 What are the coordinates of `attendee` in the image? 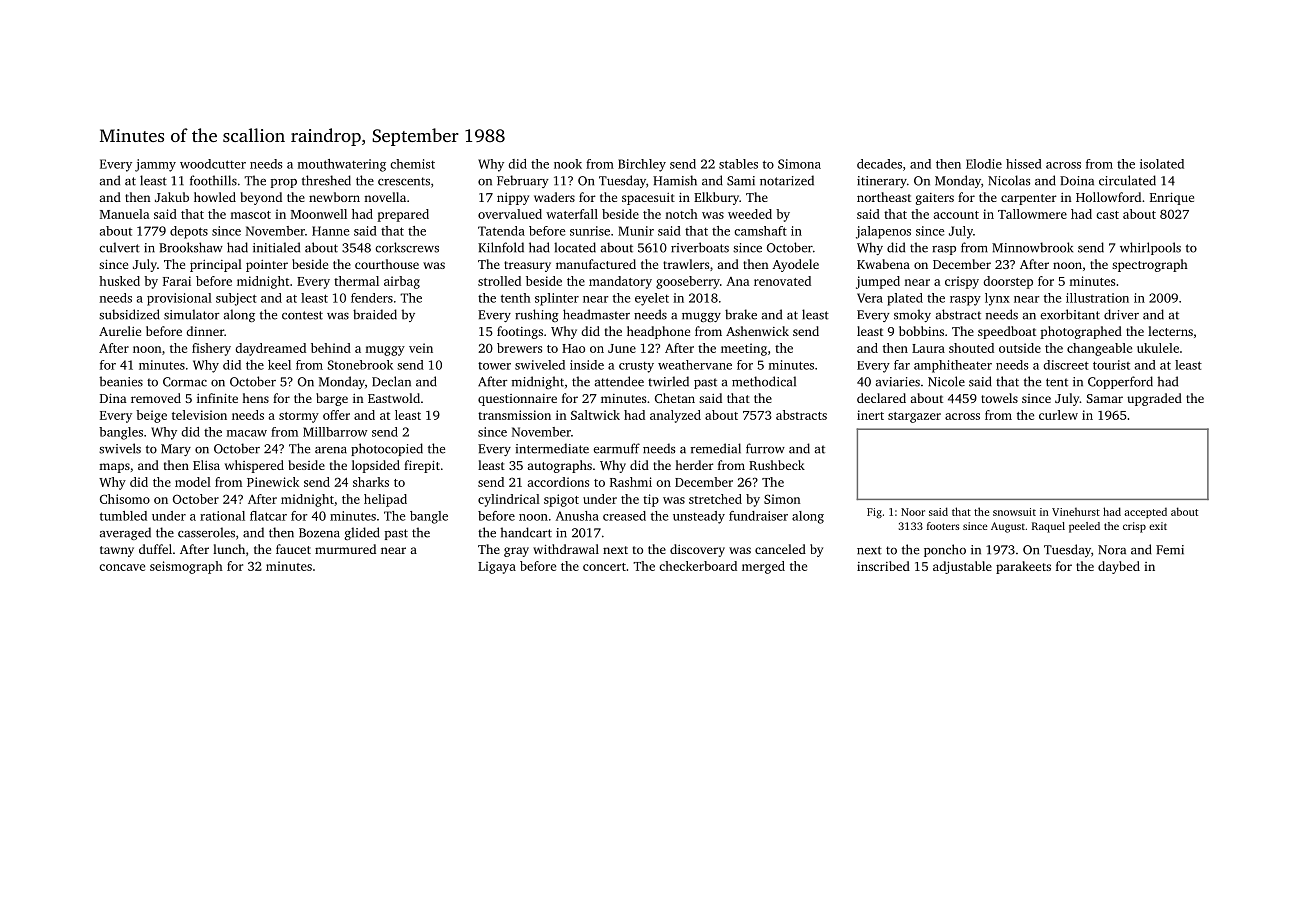 It's located at (619, 381).
